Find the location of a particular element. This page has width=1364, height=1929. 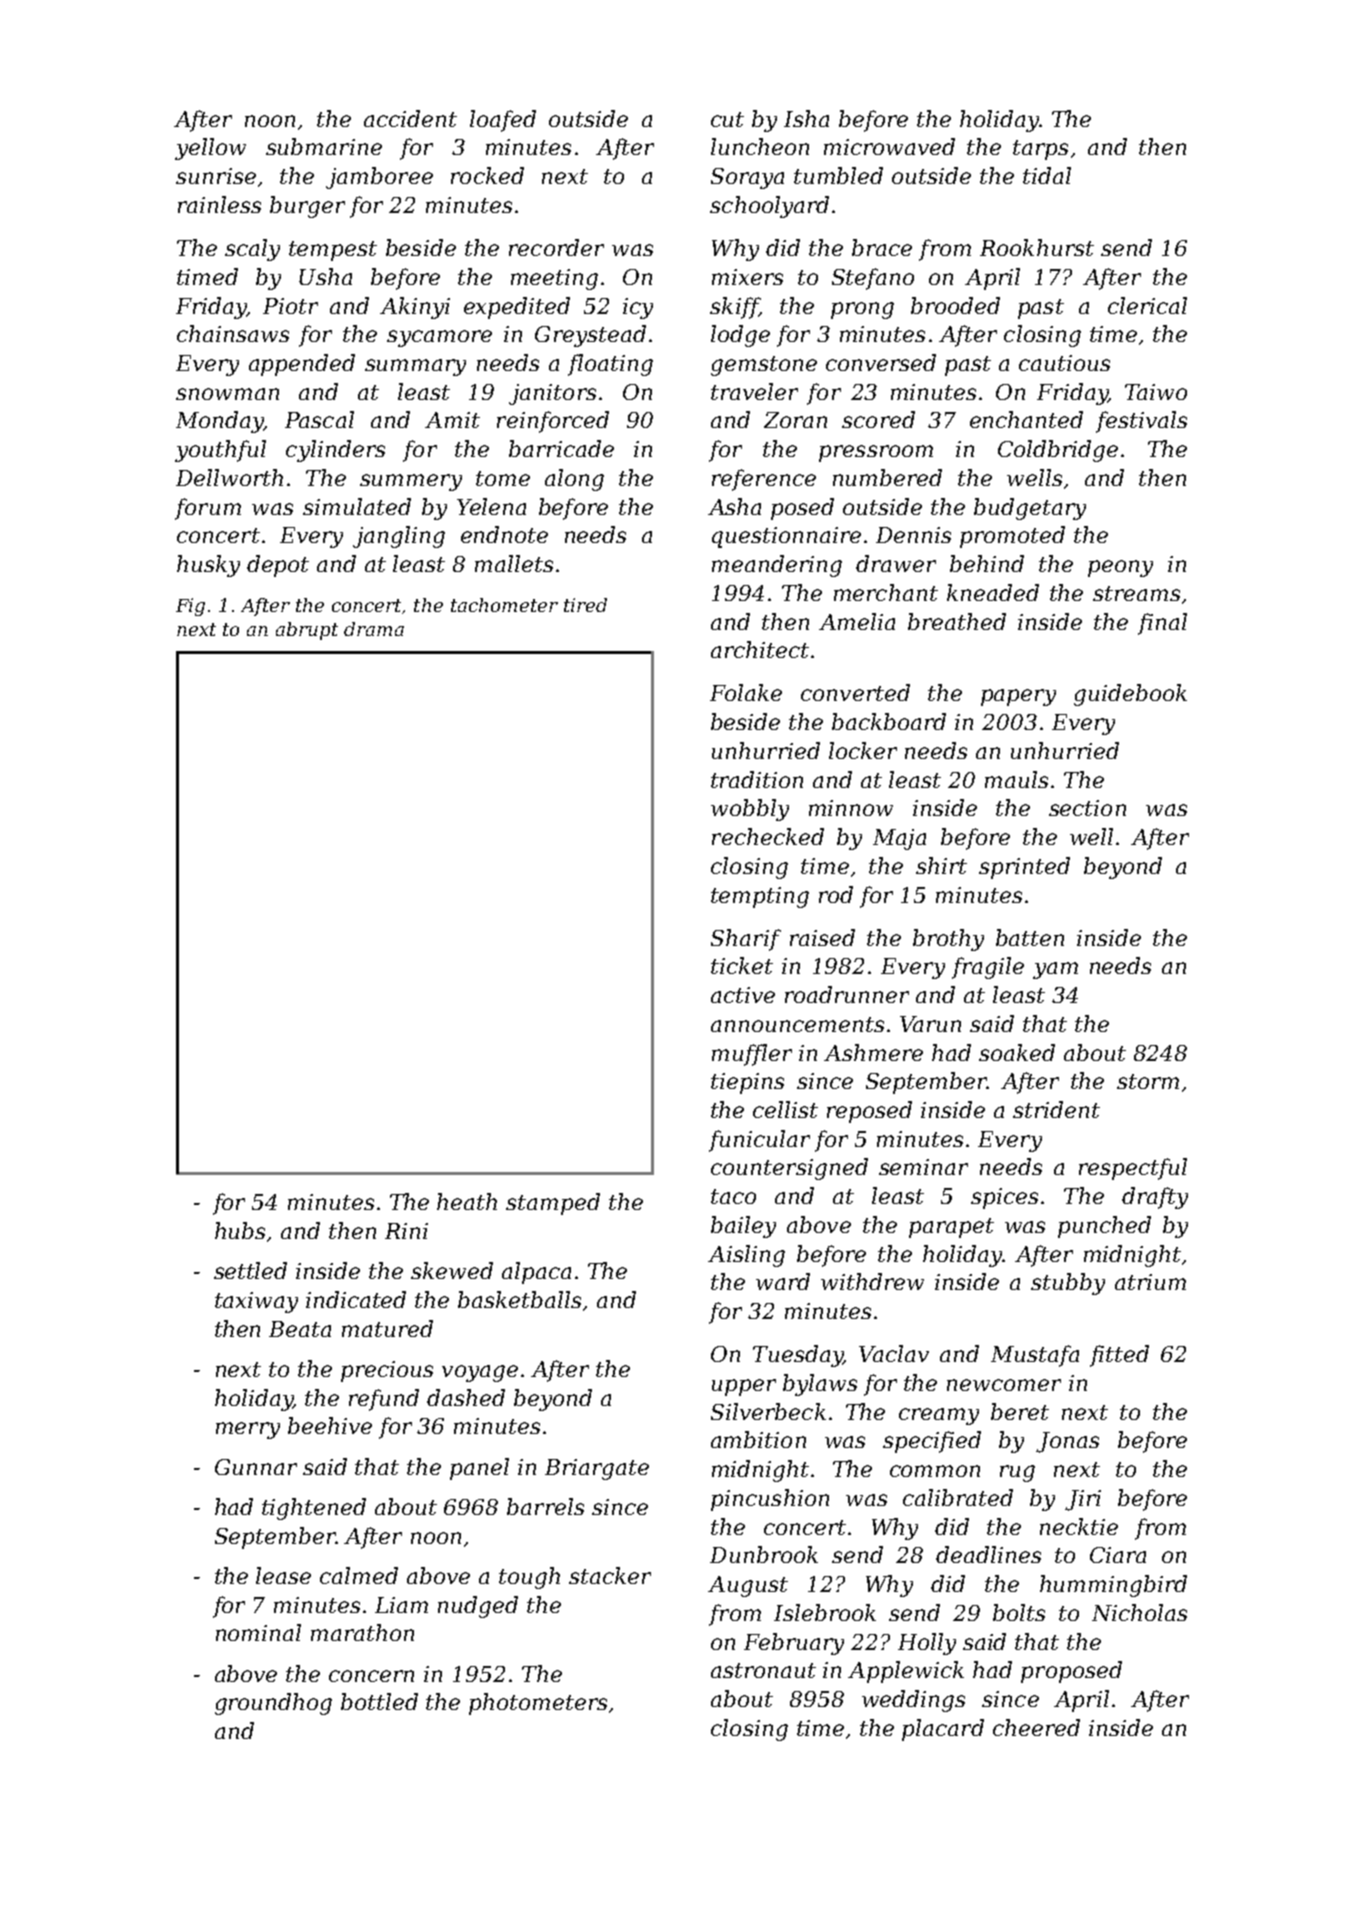

parapet is located at coordinates (951, 1228).
